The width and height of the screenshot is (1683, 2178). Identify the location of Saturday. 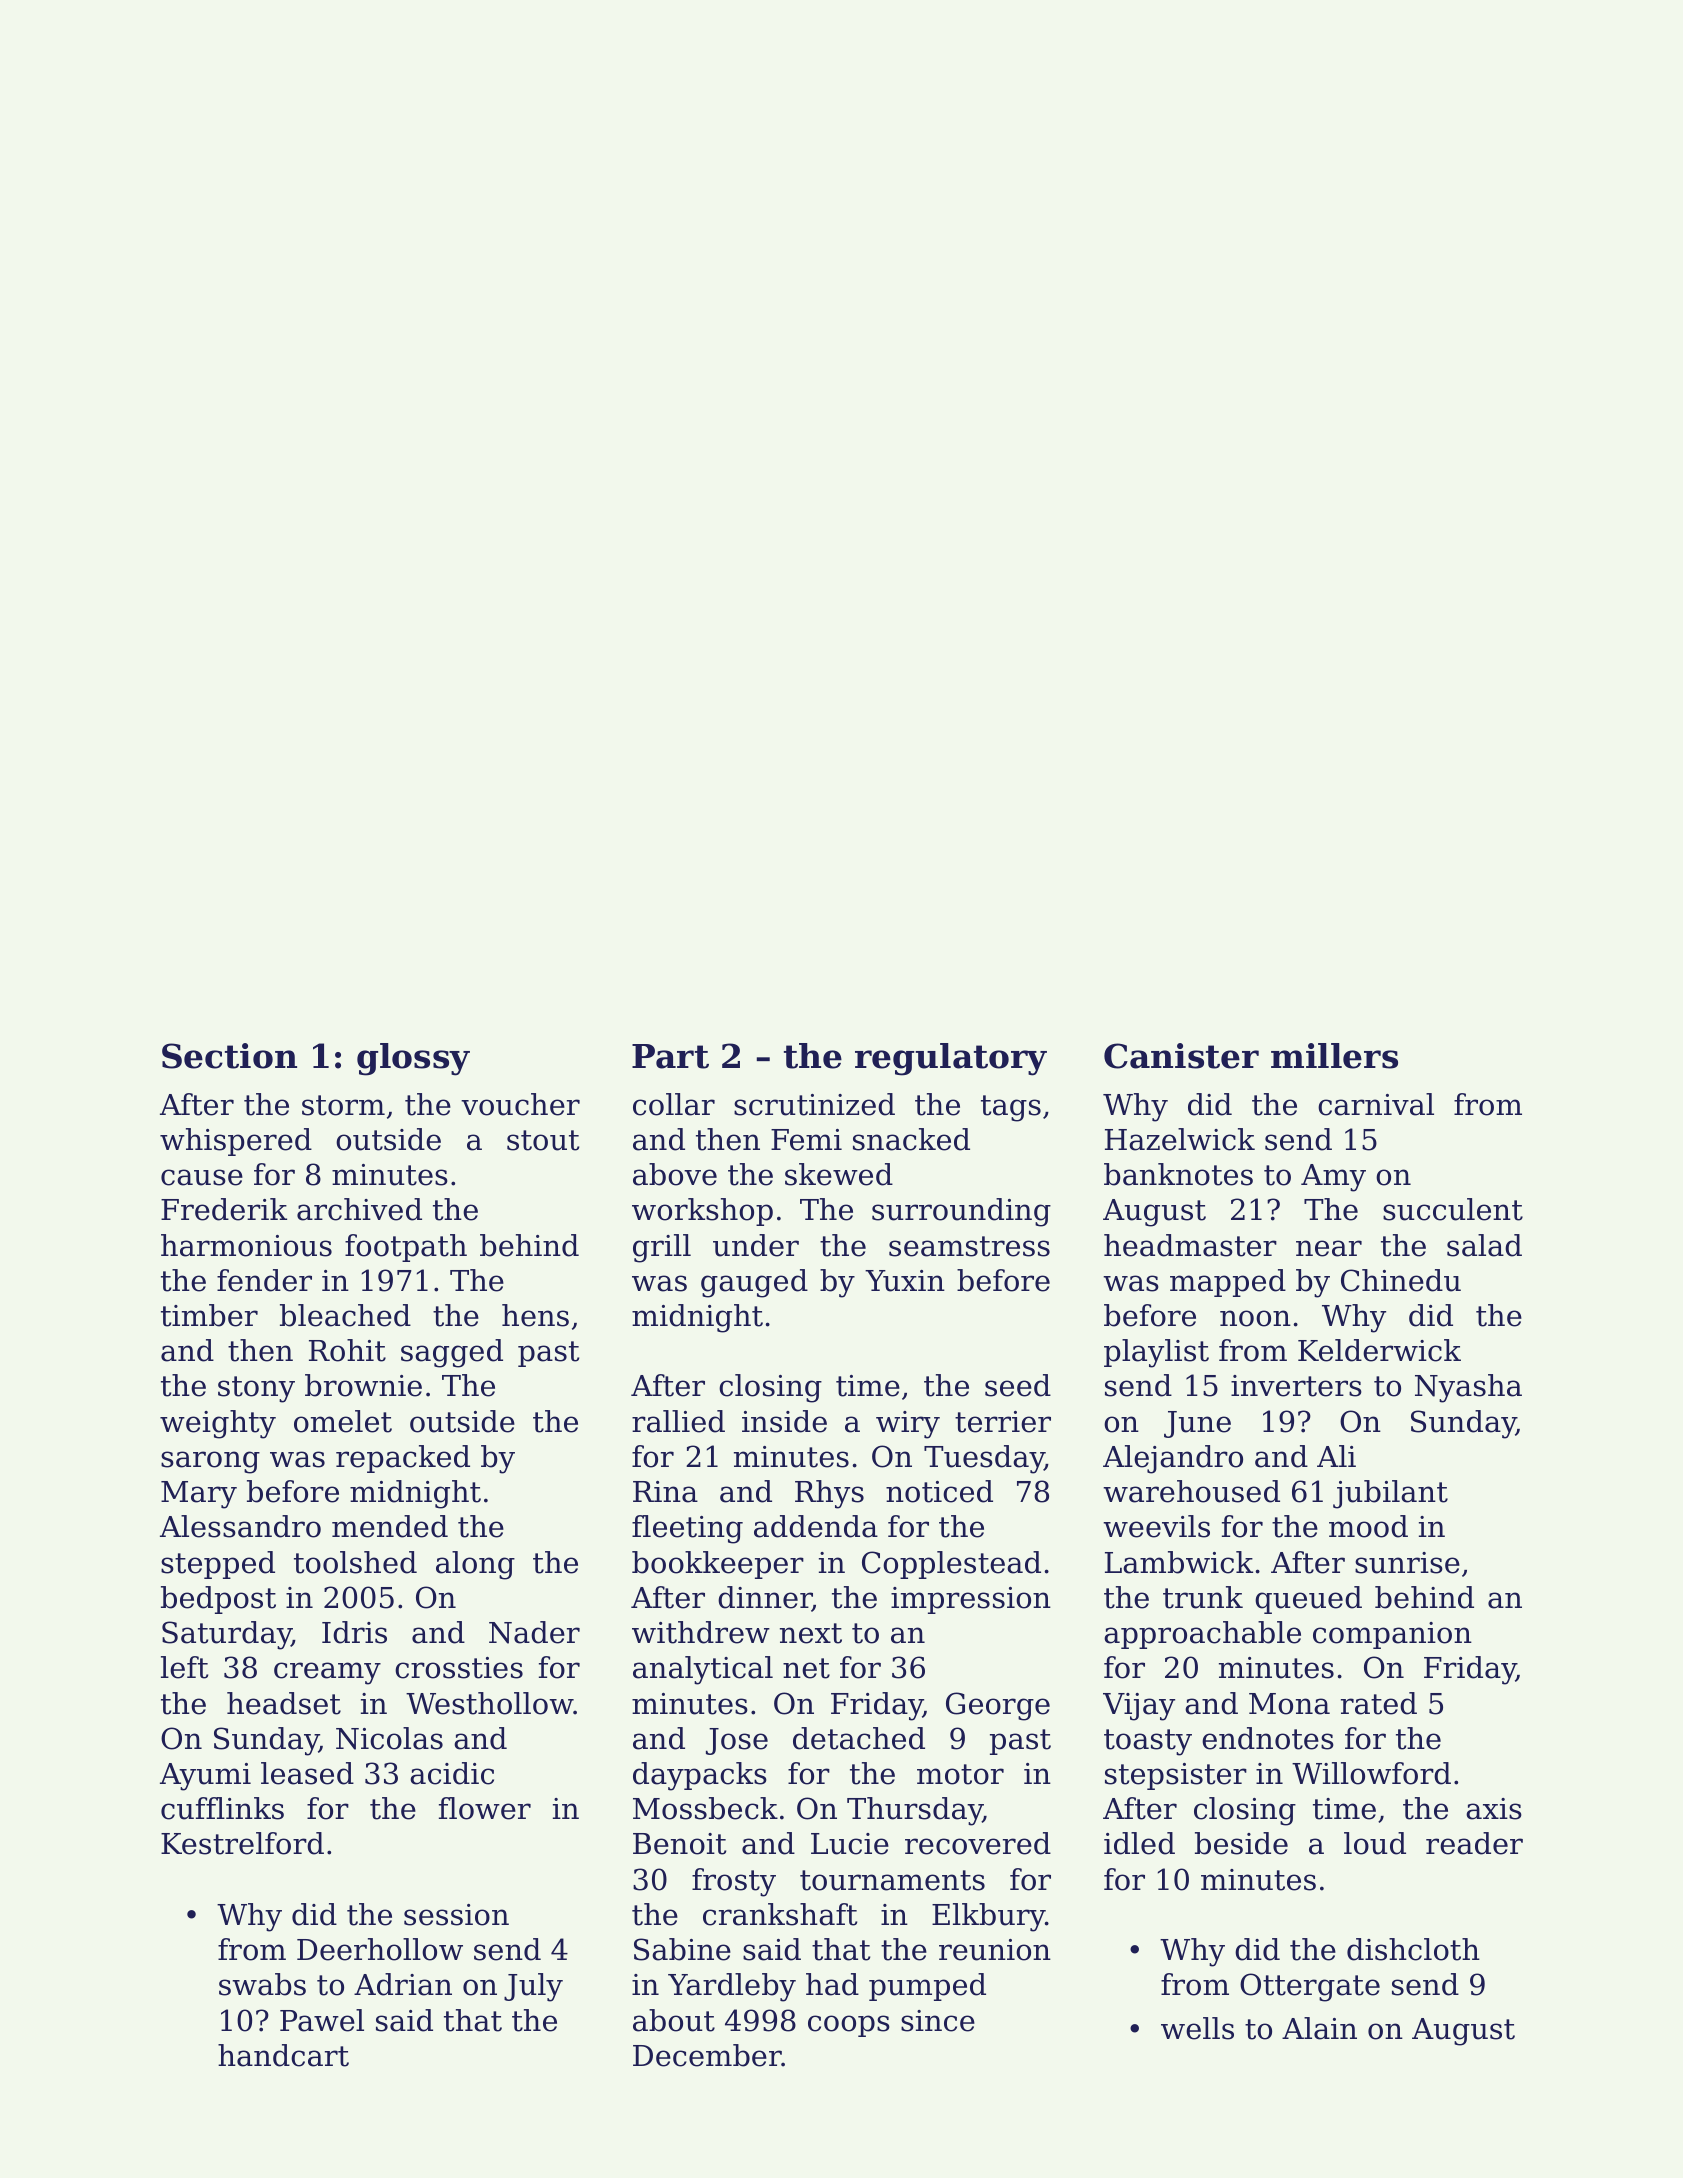
(227, 1635).
